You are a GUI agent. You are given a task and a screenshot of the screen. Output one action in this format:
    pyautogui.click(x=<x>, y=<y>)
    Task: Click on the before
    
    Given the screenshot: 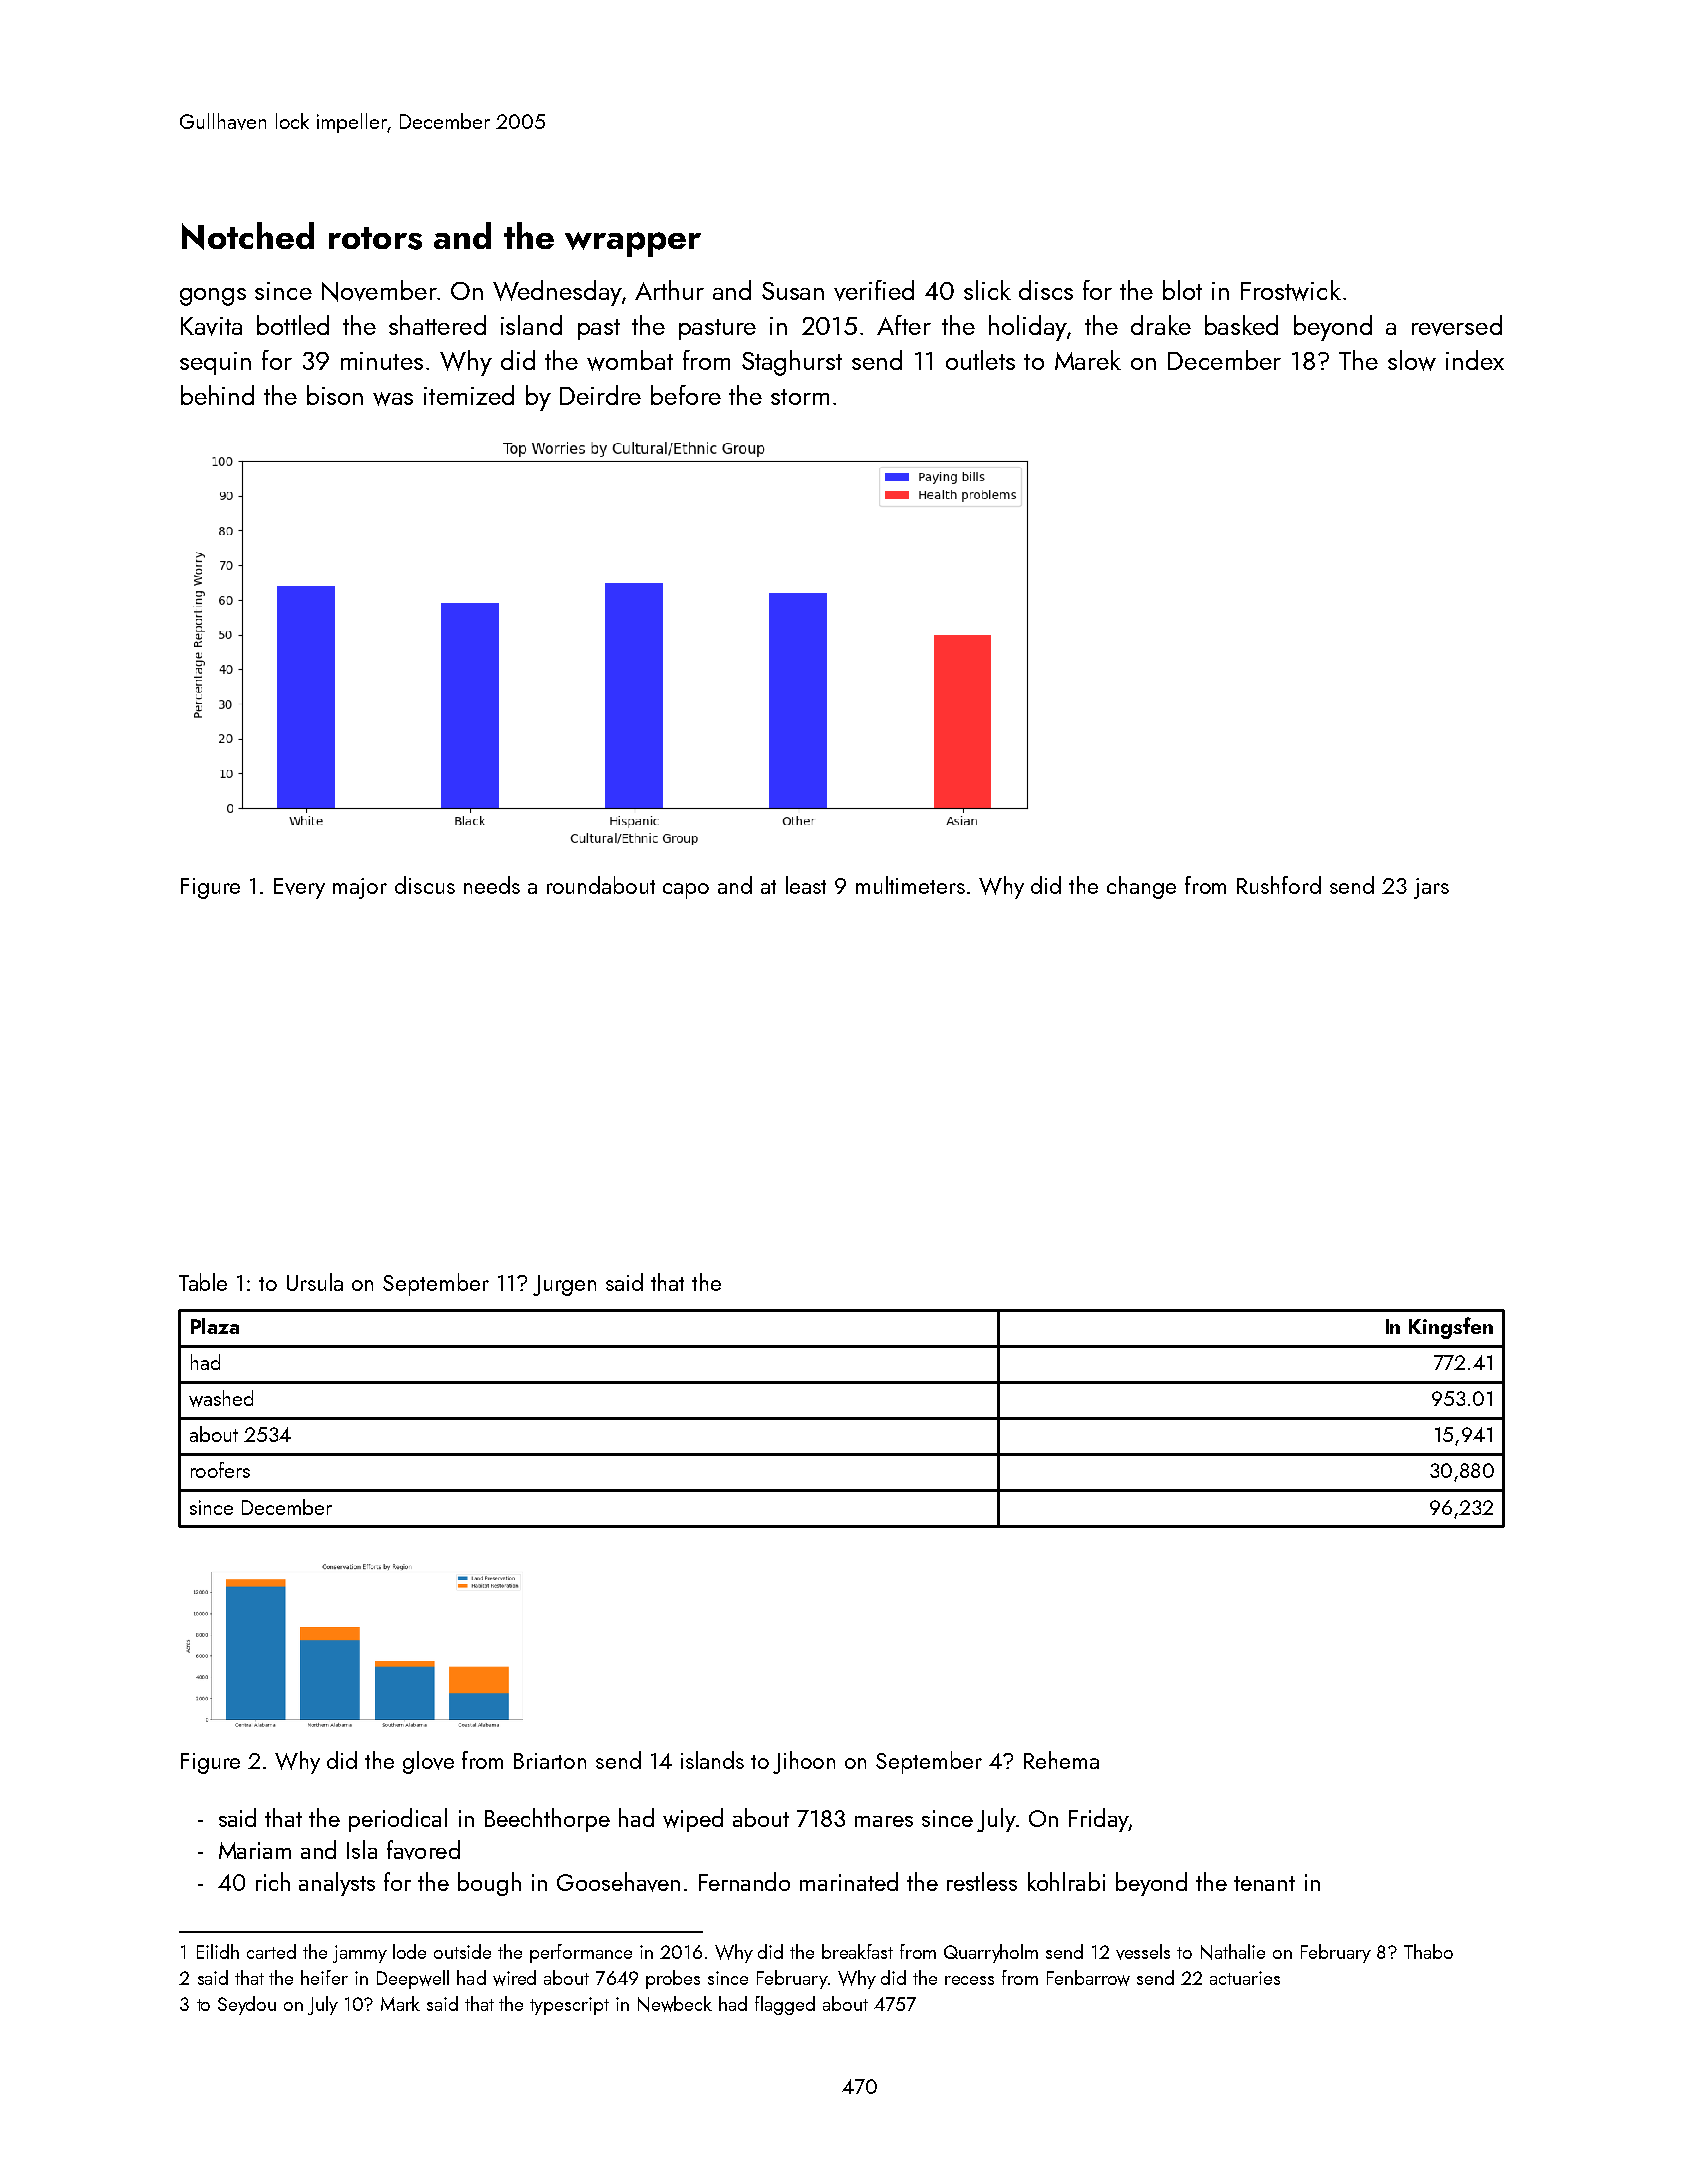 What is the action you would take?
    pyautogui.click(x=686, y=395)
